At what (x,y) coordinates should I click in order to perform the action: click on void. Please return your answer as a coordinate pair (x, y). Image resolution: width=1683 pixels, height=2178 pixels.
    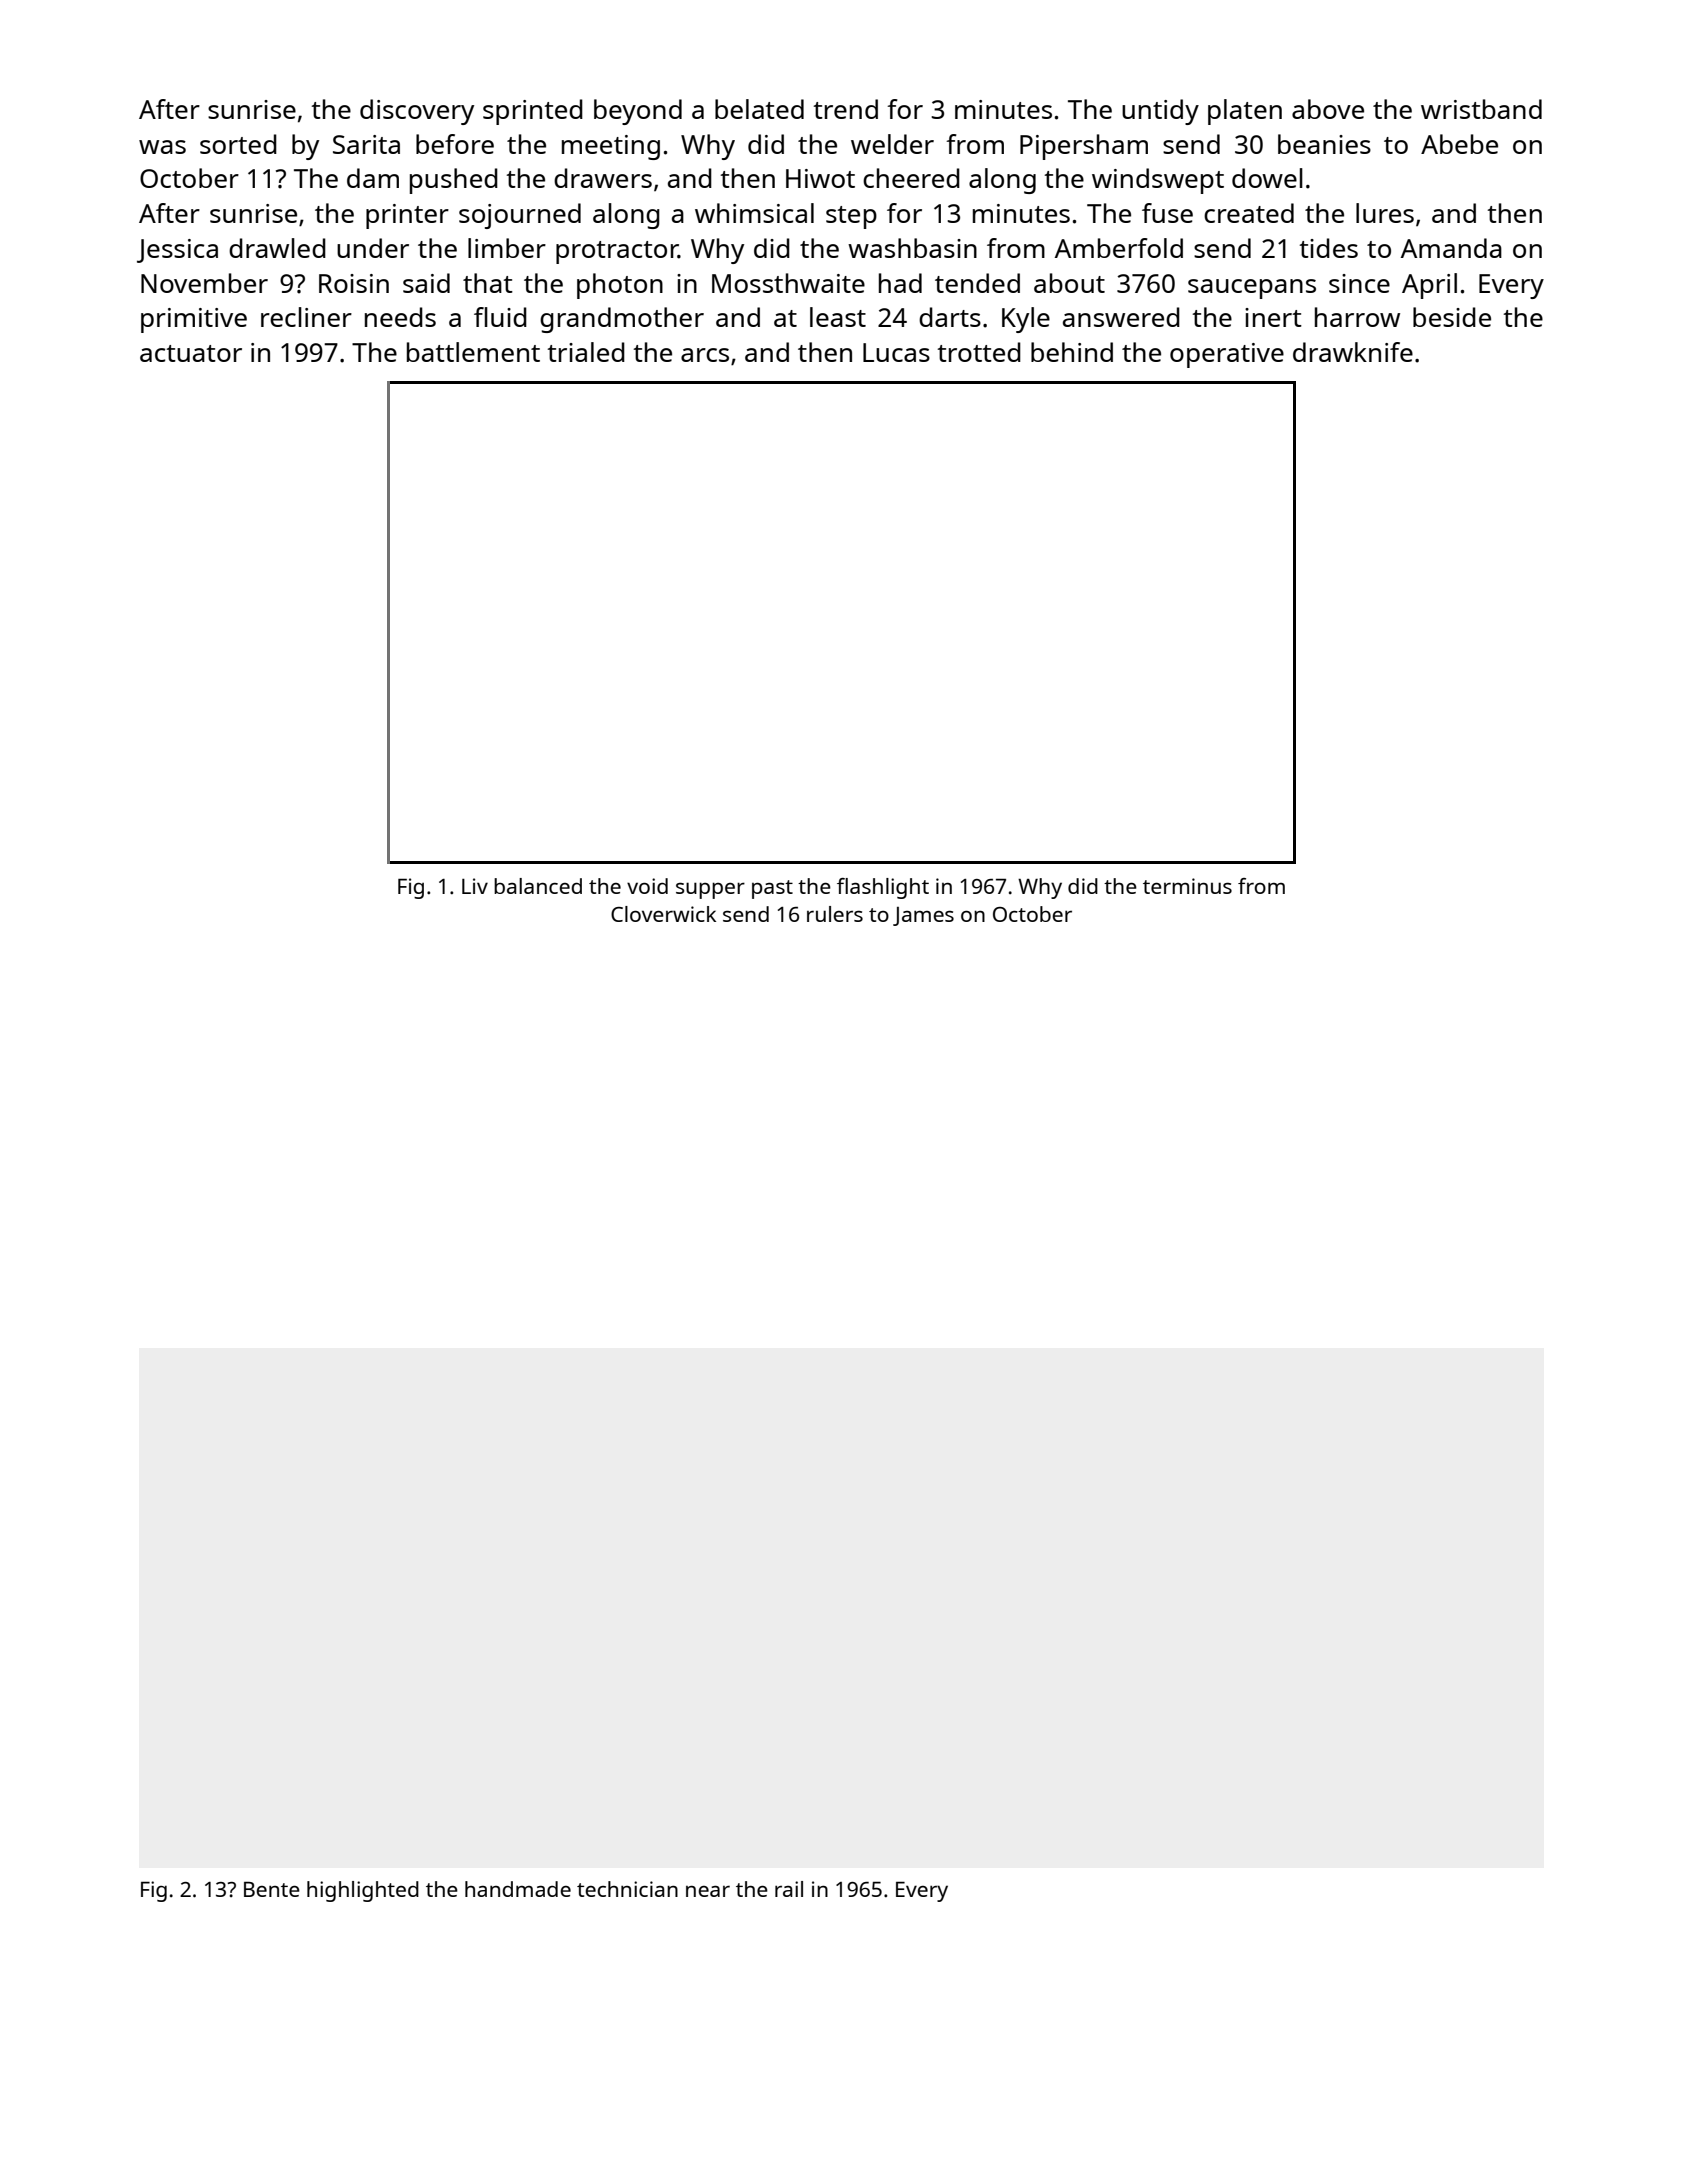
    Looking at the image, I should click on (647, 886).
